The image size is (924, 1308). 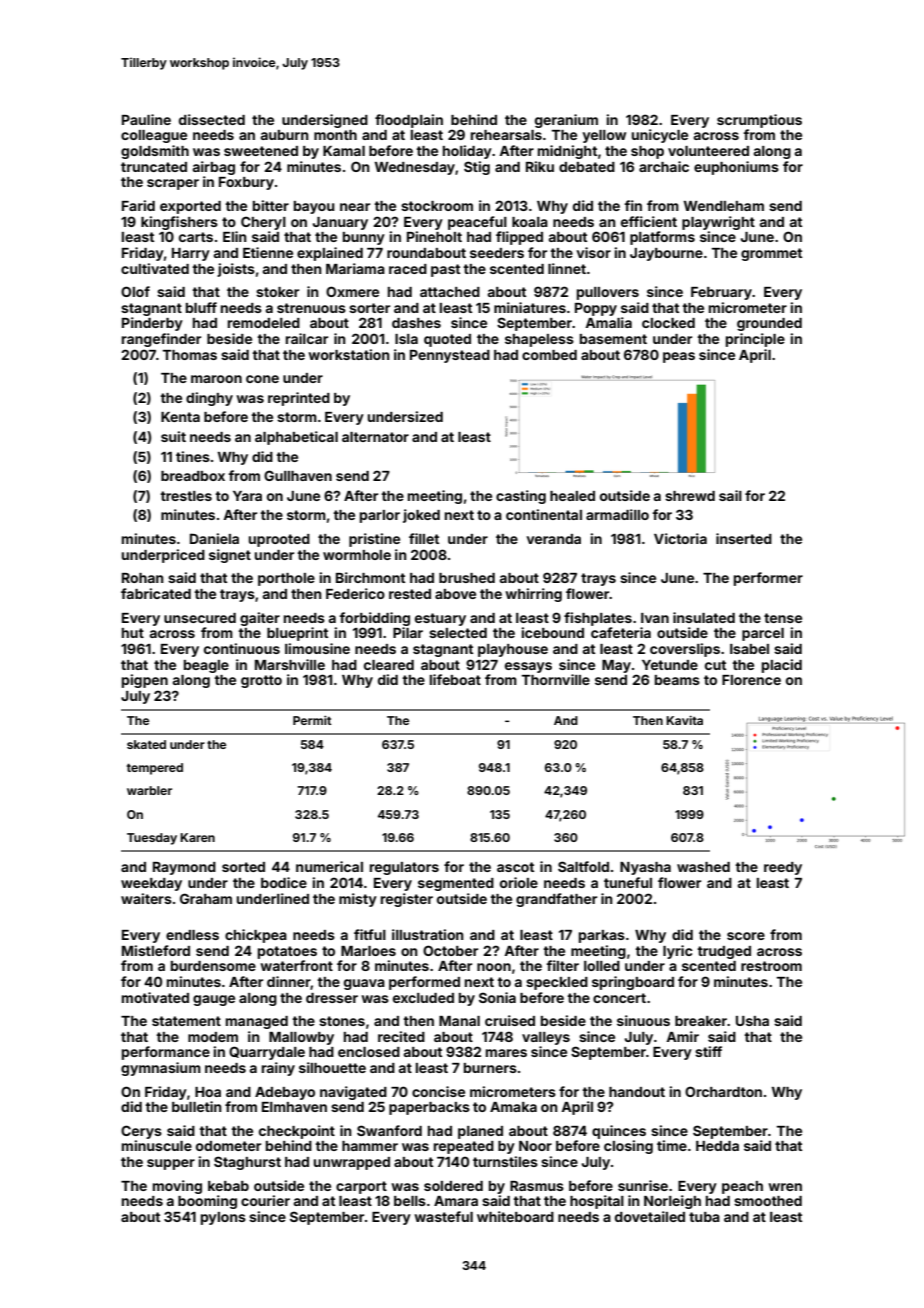 I want to click on Isabel, so click(x=749, y=649).
